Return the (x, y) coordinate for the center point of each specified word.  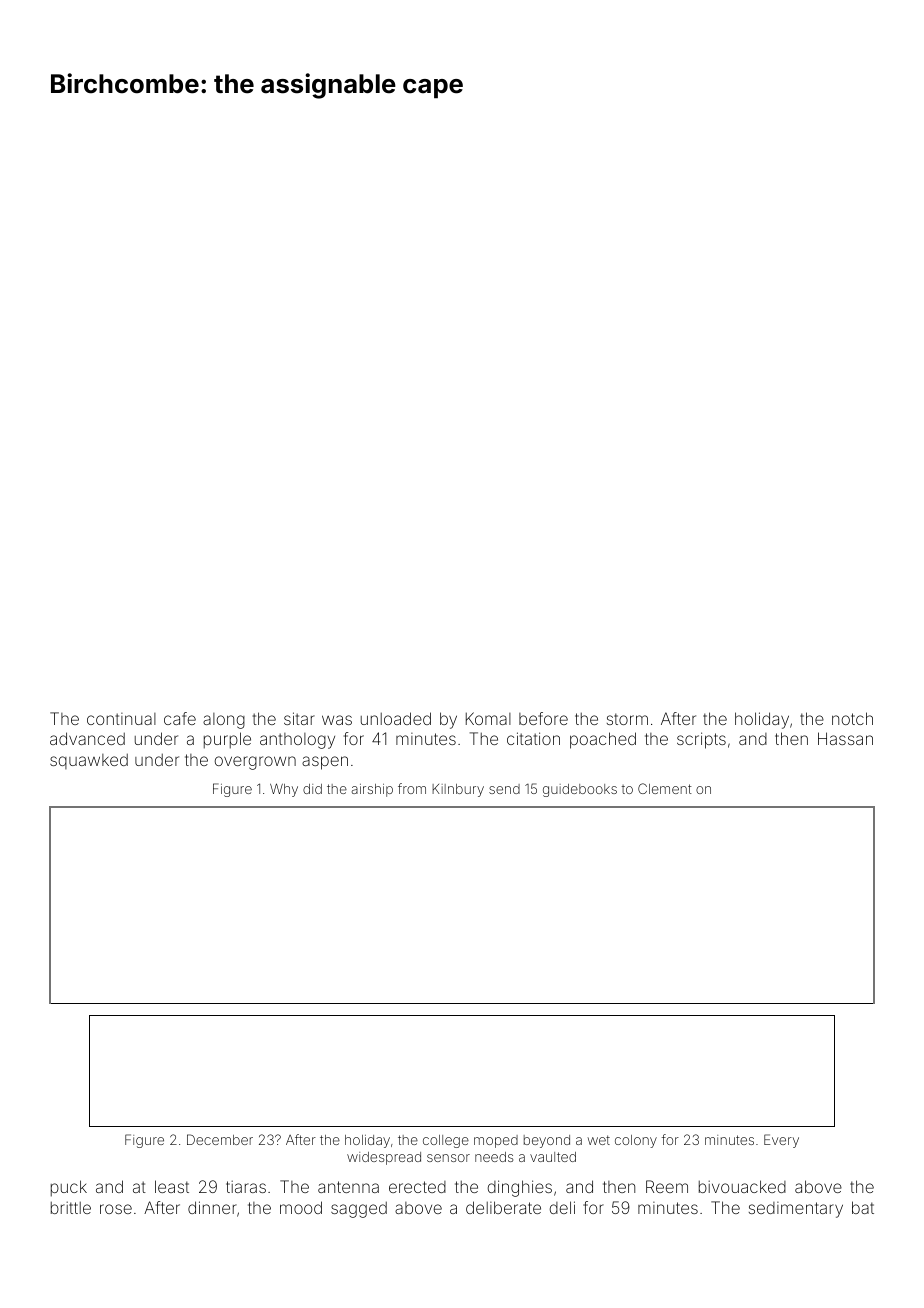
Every (781, 1141)
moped (496, 1141)
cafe (180, 718)
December (220, 1139)
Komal (488, 718)
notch (852, 718)
